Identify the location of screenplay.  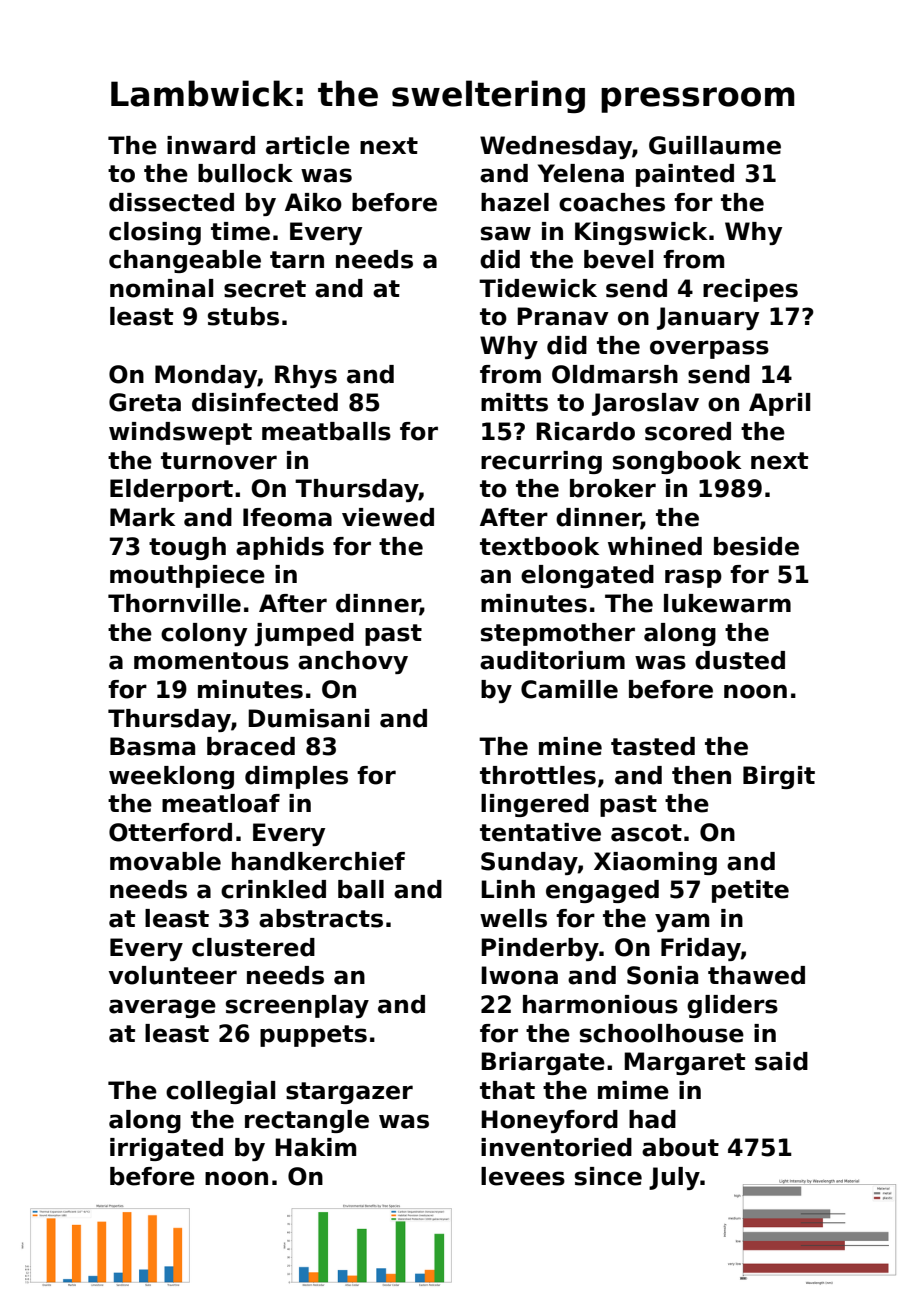
(297, 1006).
